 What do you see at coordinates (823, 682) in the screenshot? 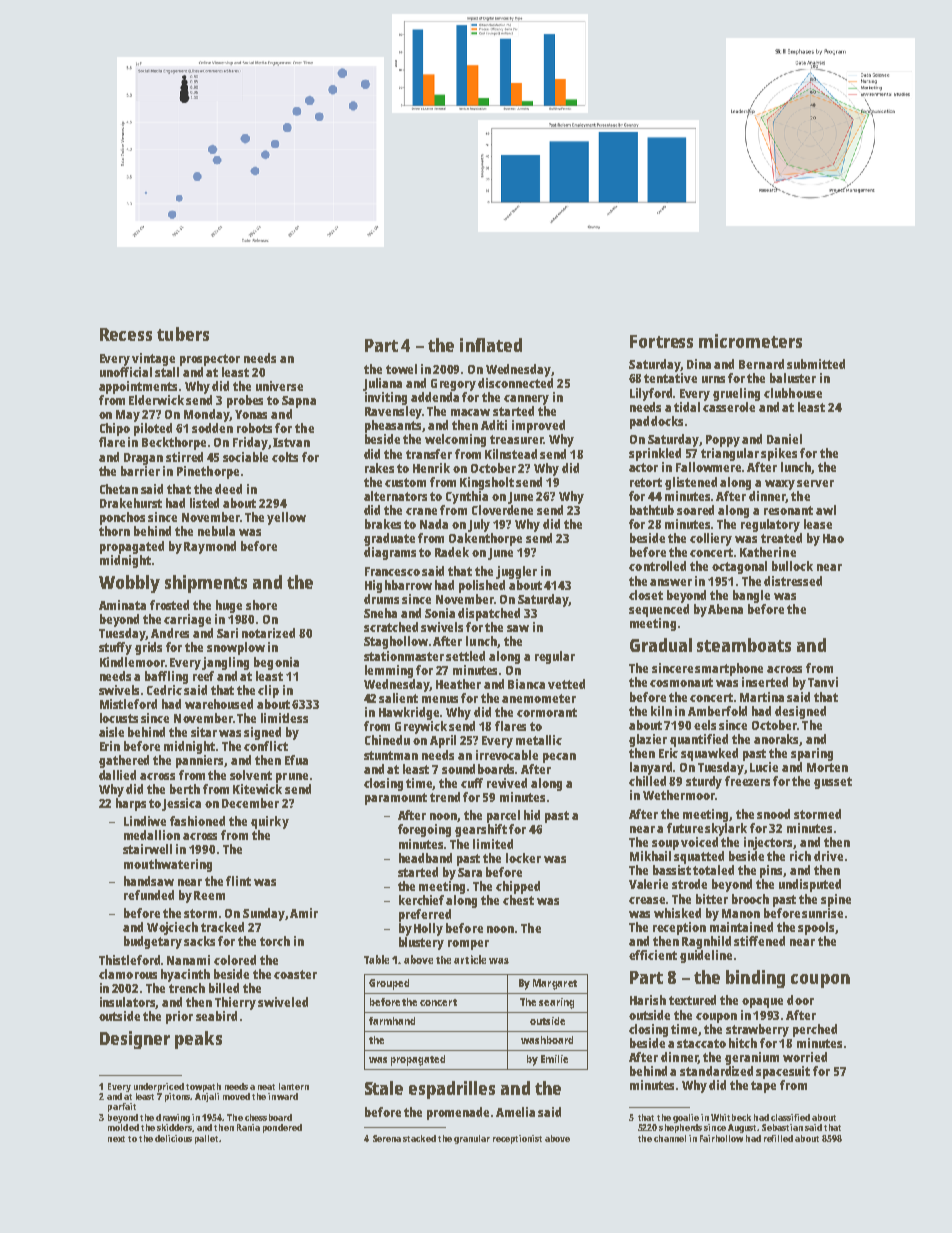
I see `Tanvi` at bounding box center [823, 682].
